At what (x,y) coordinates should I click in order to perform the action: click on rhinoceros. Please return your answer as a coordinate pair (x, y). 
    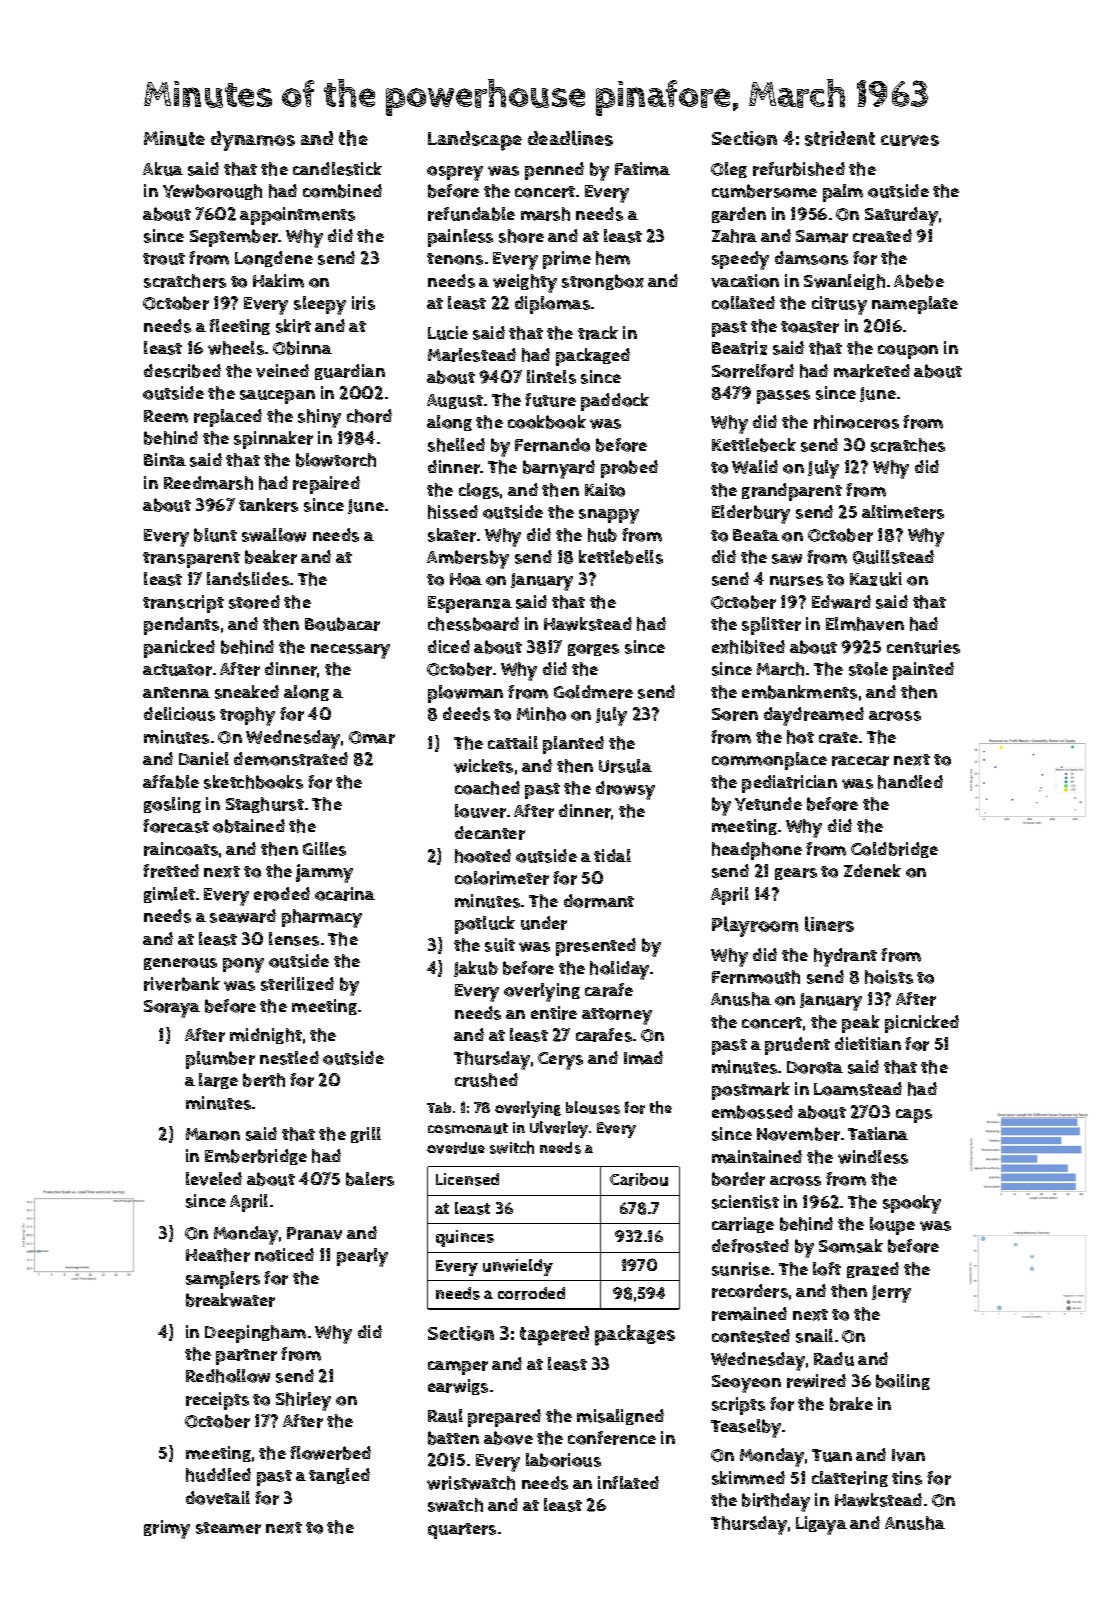
    Looking at the image, I should click on (856, 422).
